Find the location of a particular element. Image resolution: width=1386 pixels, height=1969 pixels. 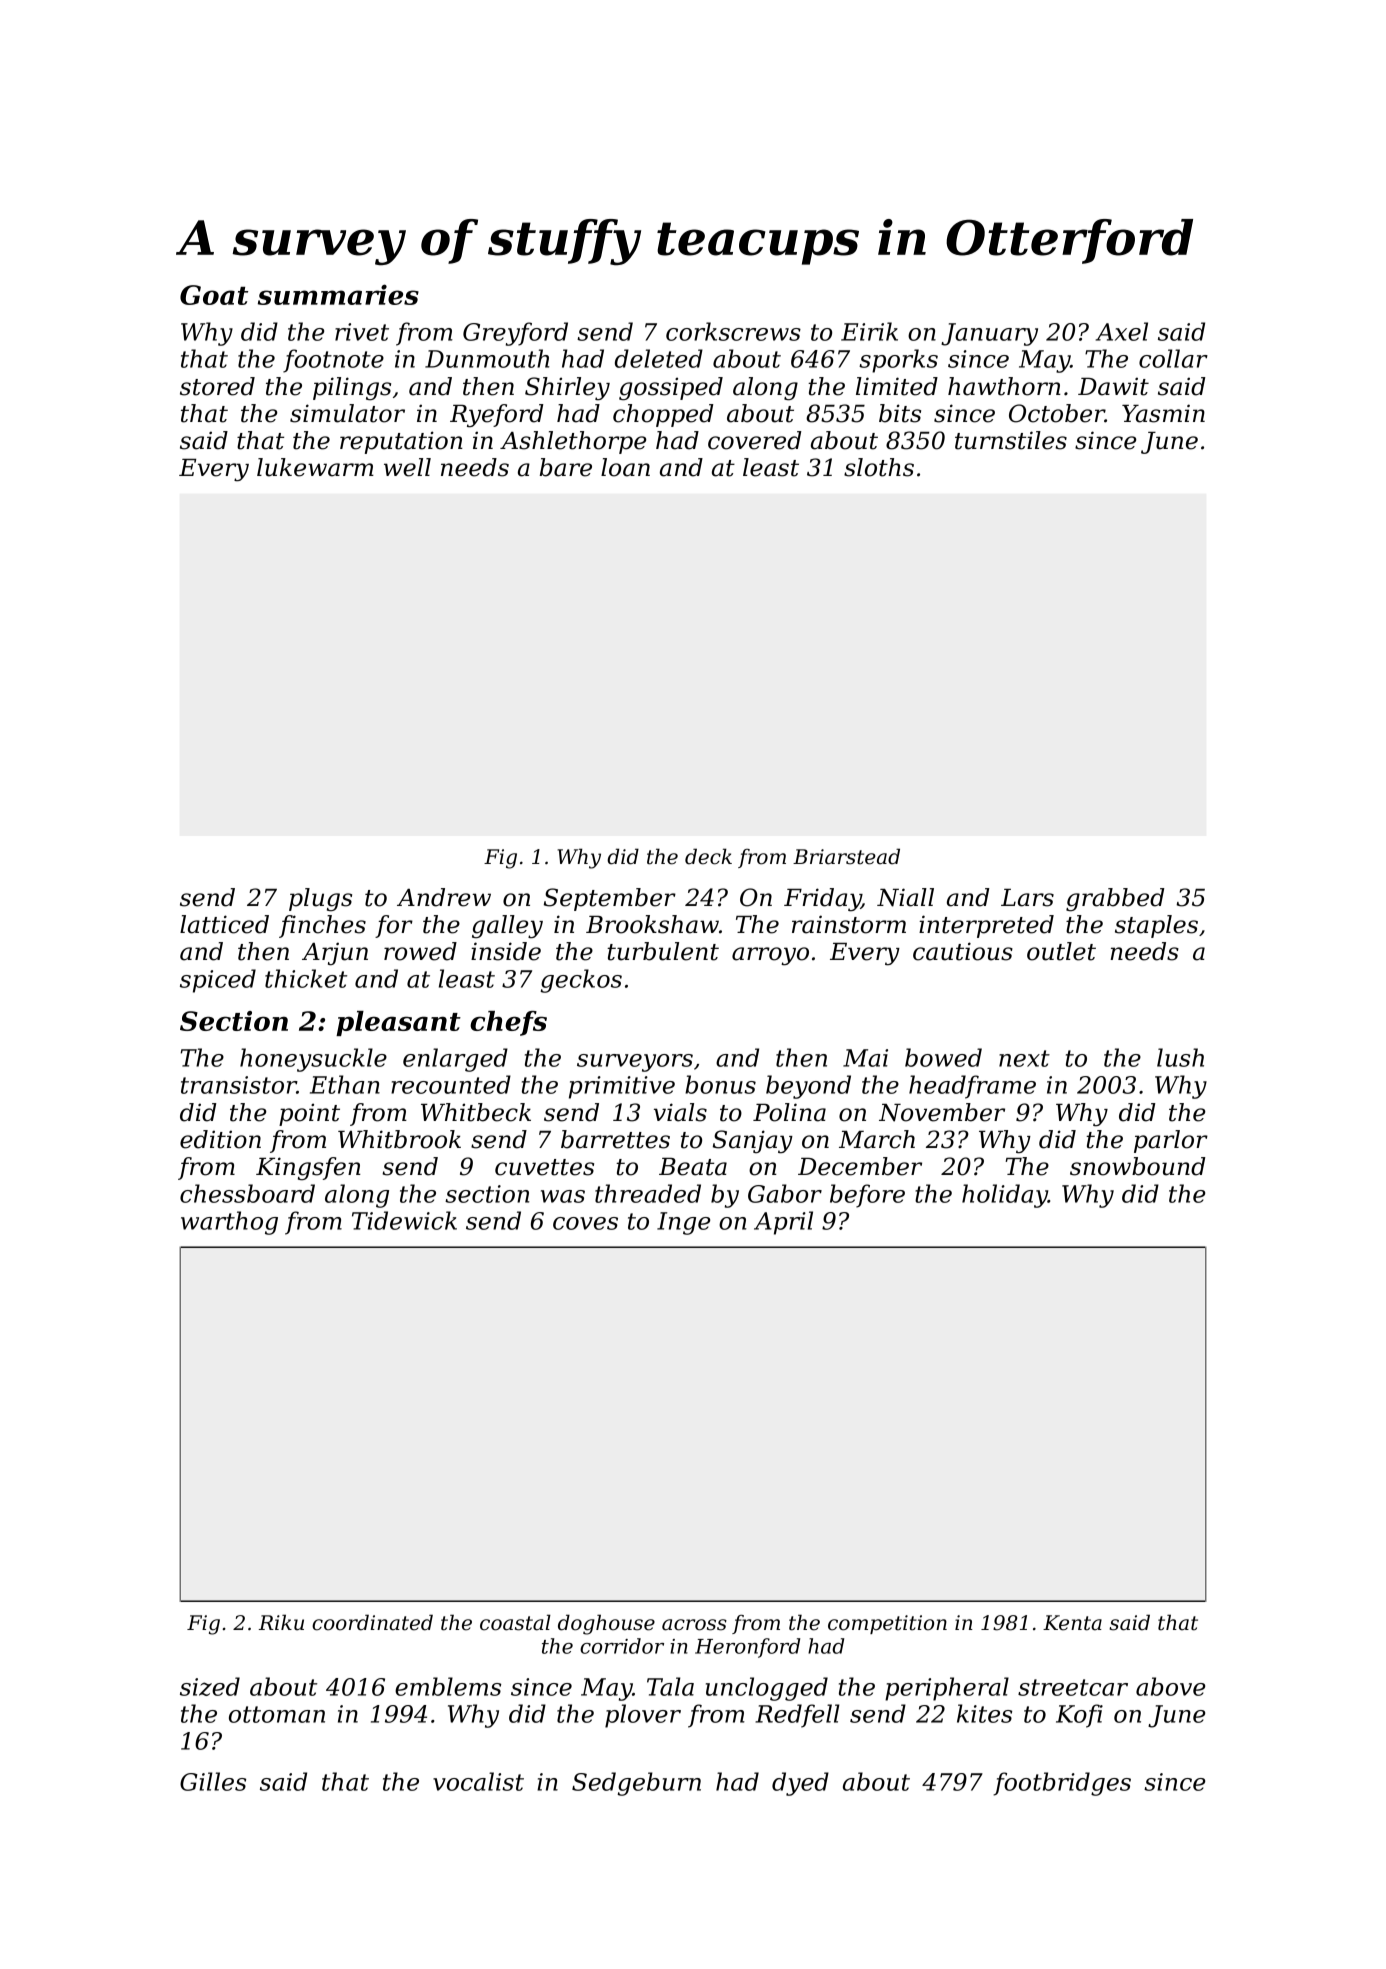

grabbed is located at coordinates (1115, 900).
